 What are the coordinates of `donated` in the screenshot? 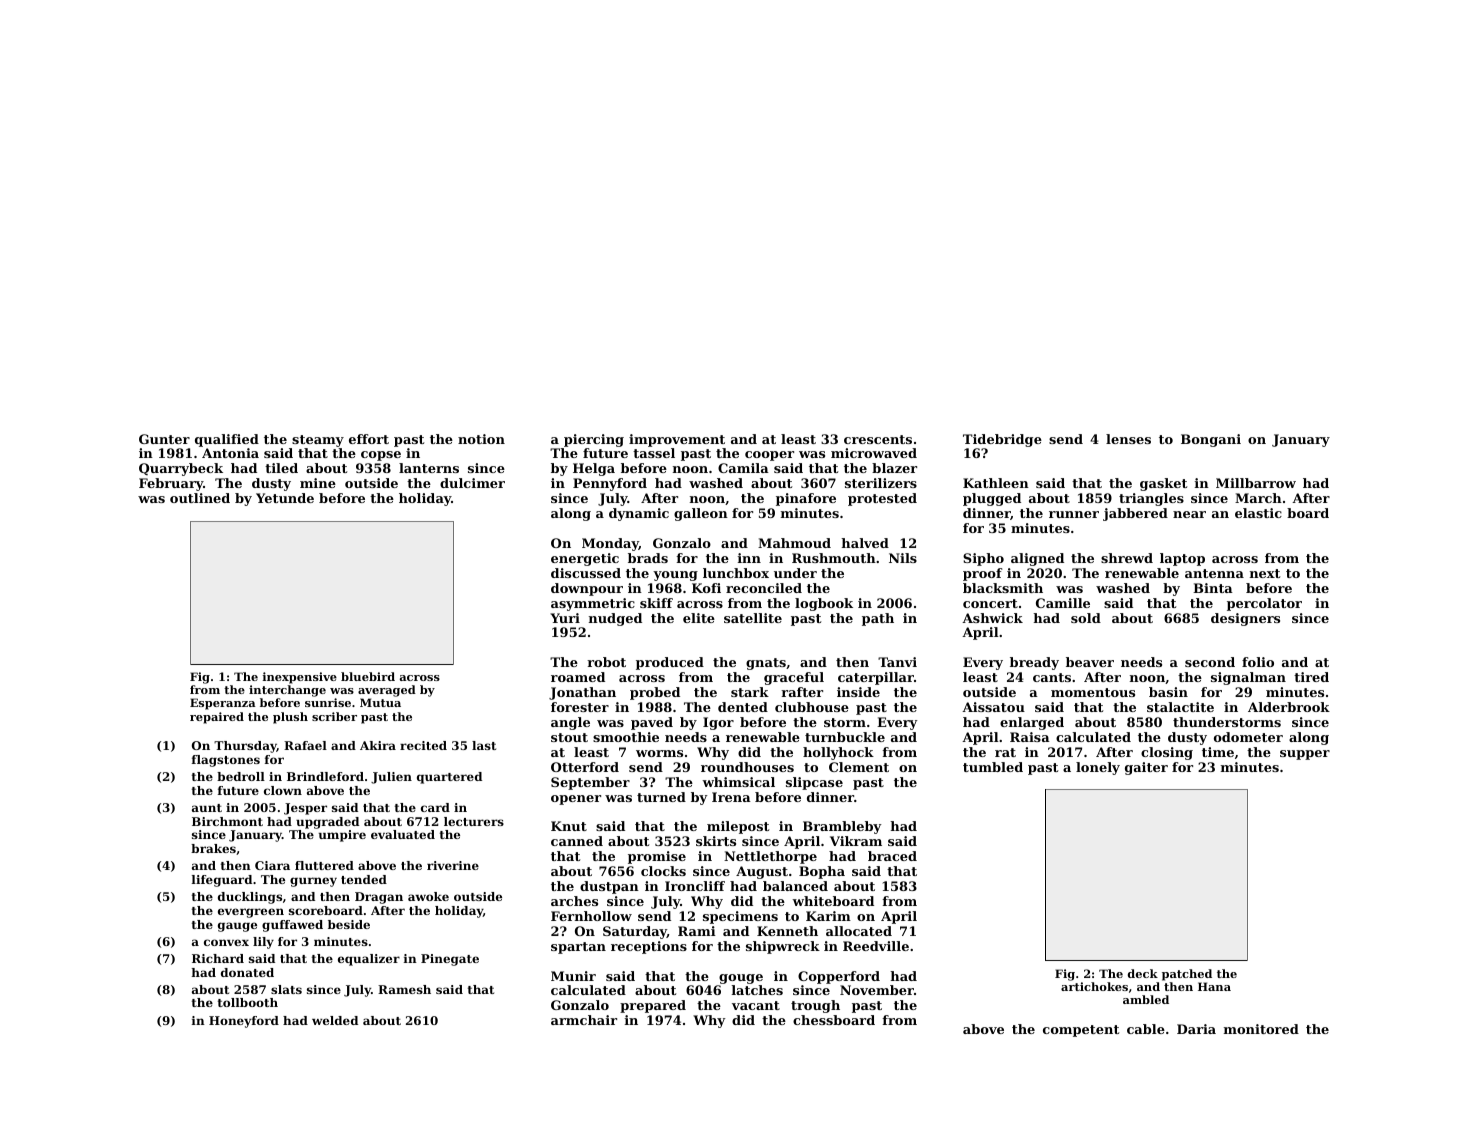 It's located at (247, 972).
